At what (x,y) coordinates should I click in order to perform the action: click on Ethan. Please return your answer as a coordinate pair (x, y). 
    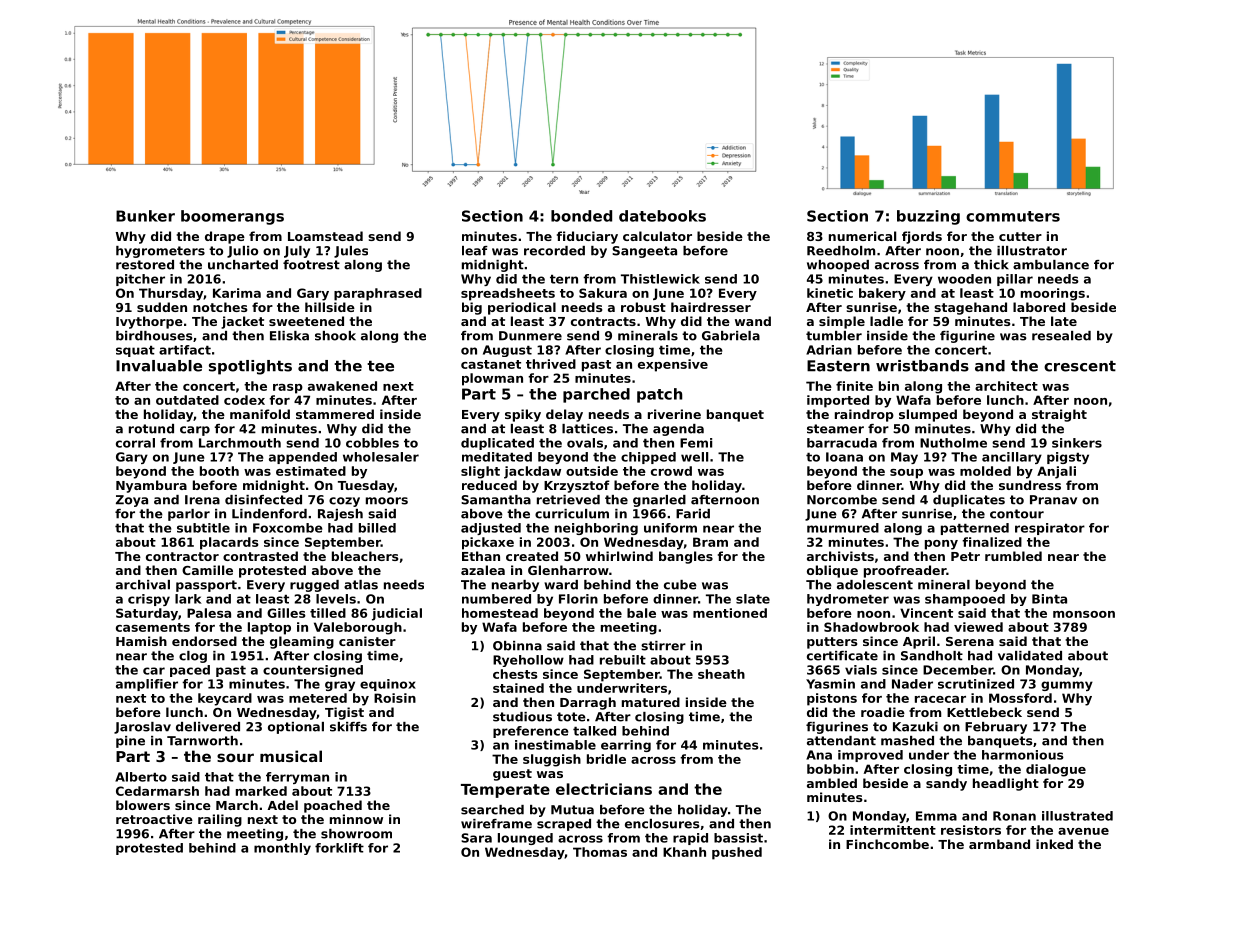
    Looking at the image, I should click on (481, 556).
